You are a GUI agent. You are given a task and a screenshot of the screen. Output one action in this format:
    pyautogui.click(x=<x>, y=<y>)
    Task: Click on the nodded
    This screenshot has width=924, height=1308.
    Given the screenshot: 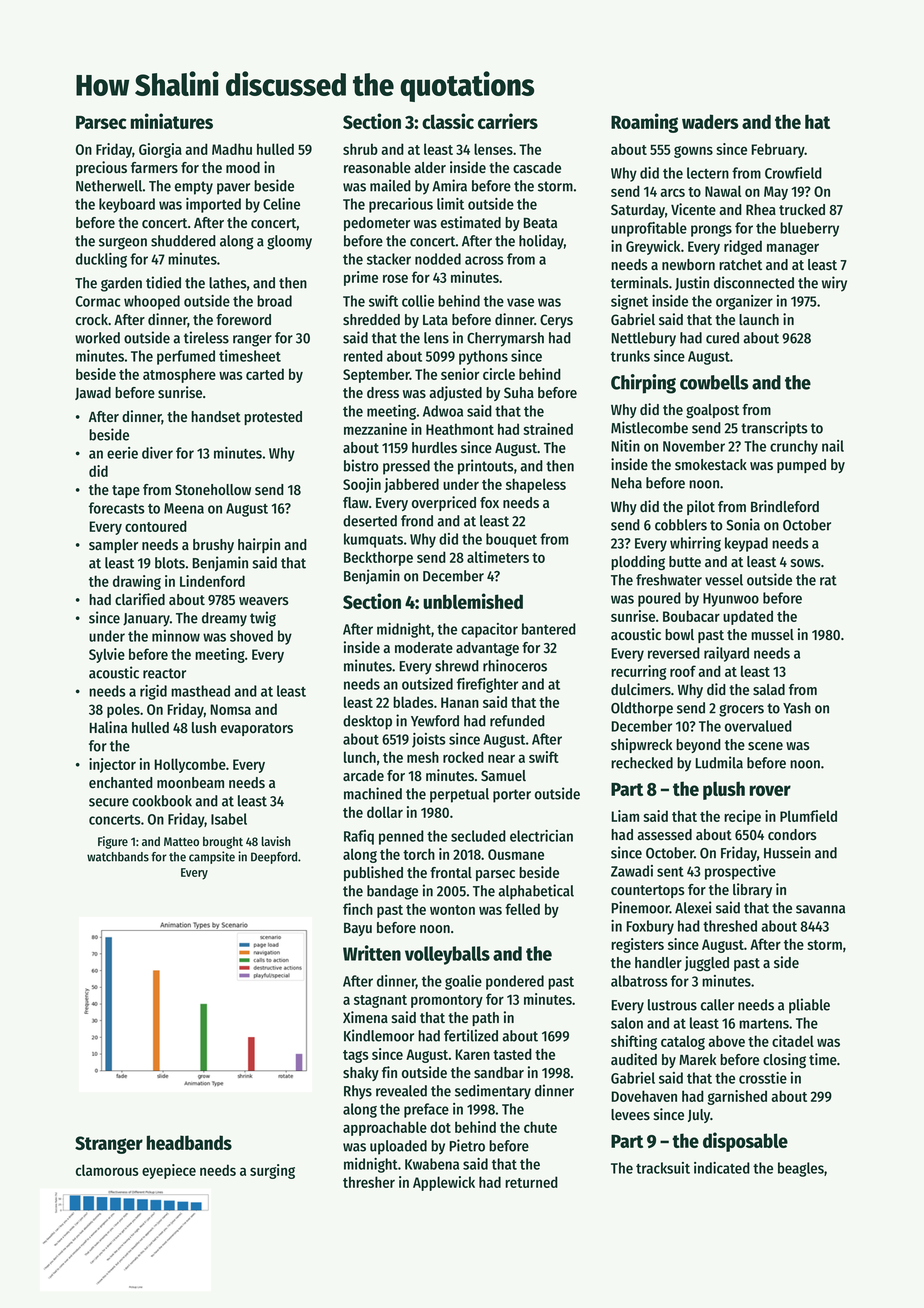 What is the action you would take?
    pyautogui.click(x=438, y=259)
